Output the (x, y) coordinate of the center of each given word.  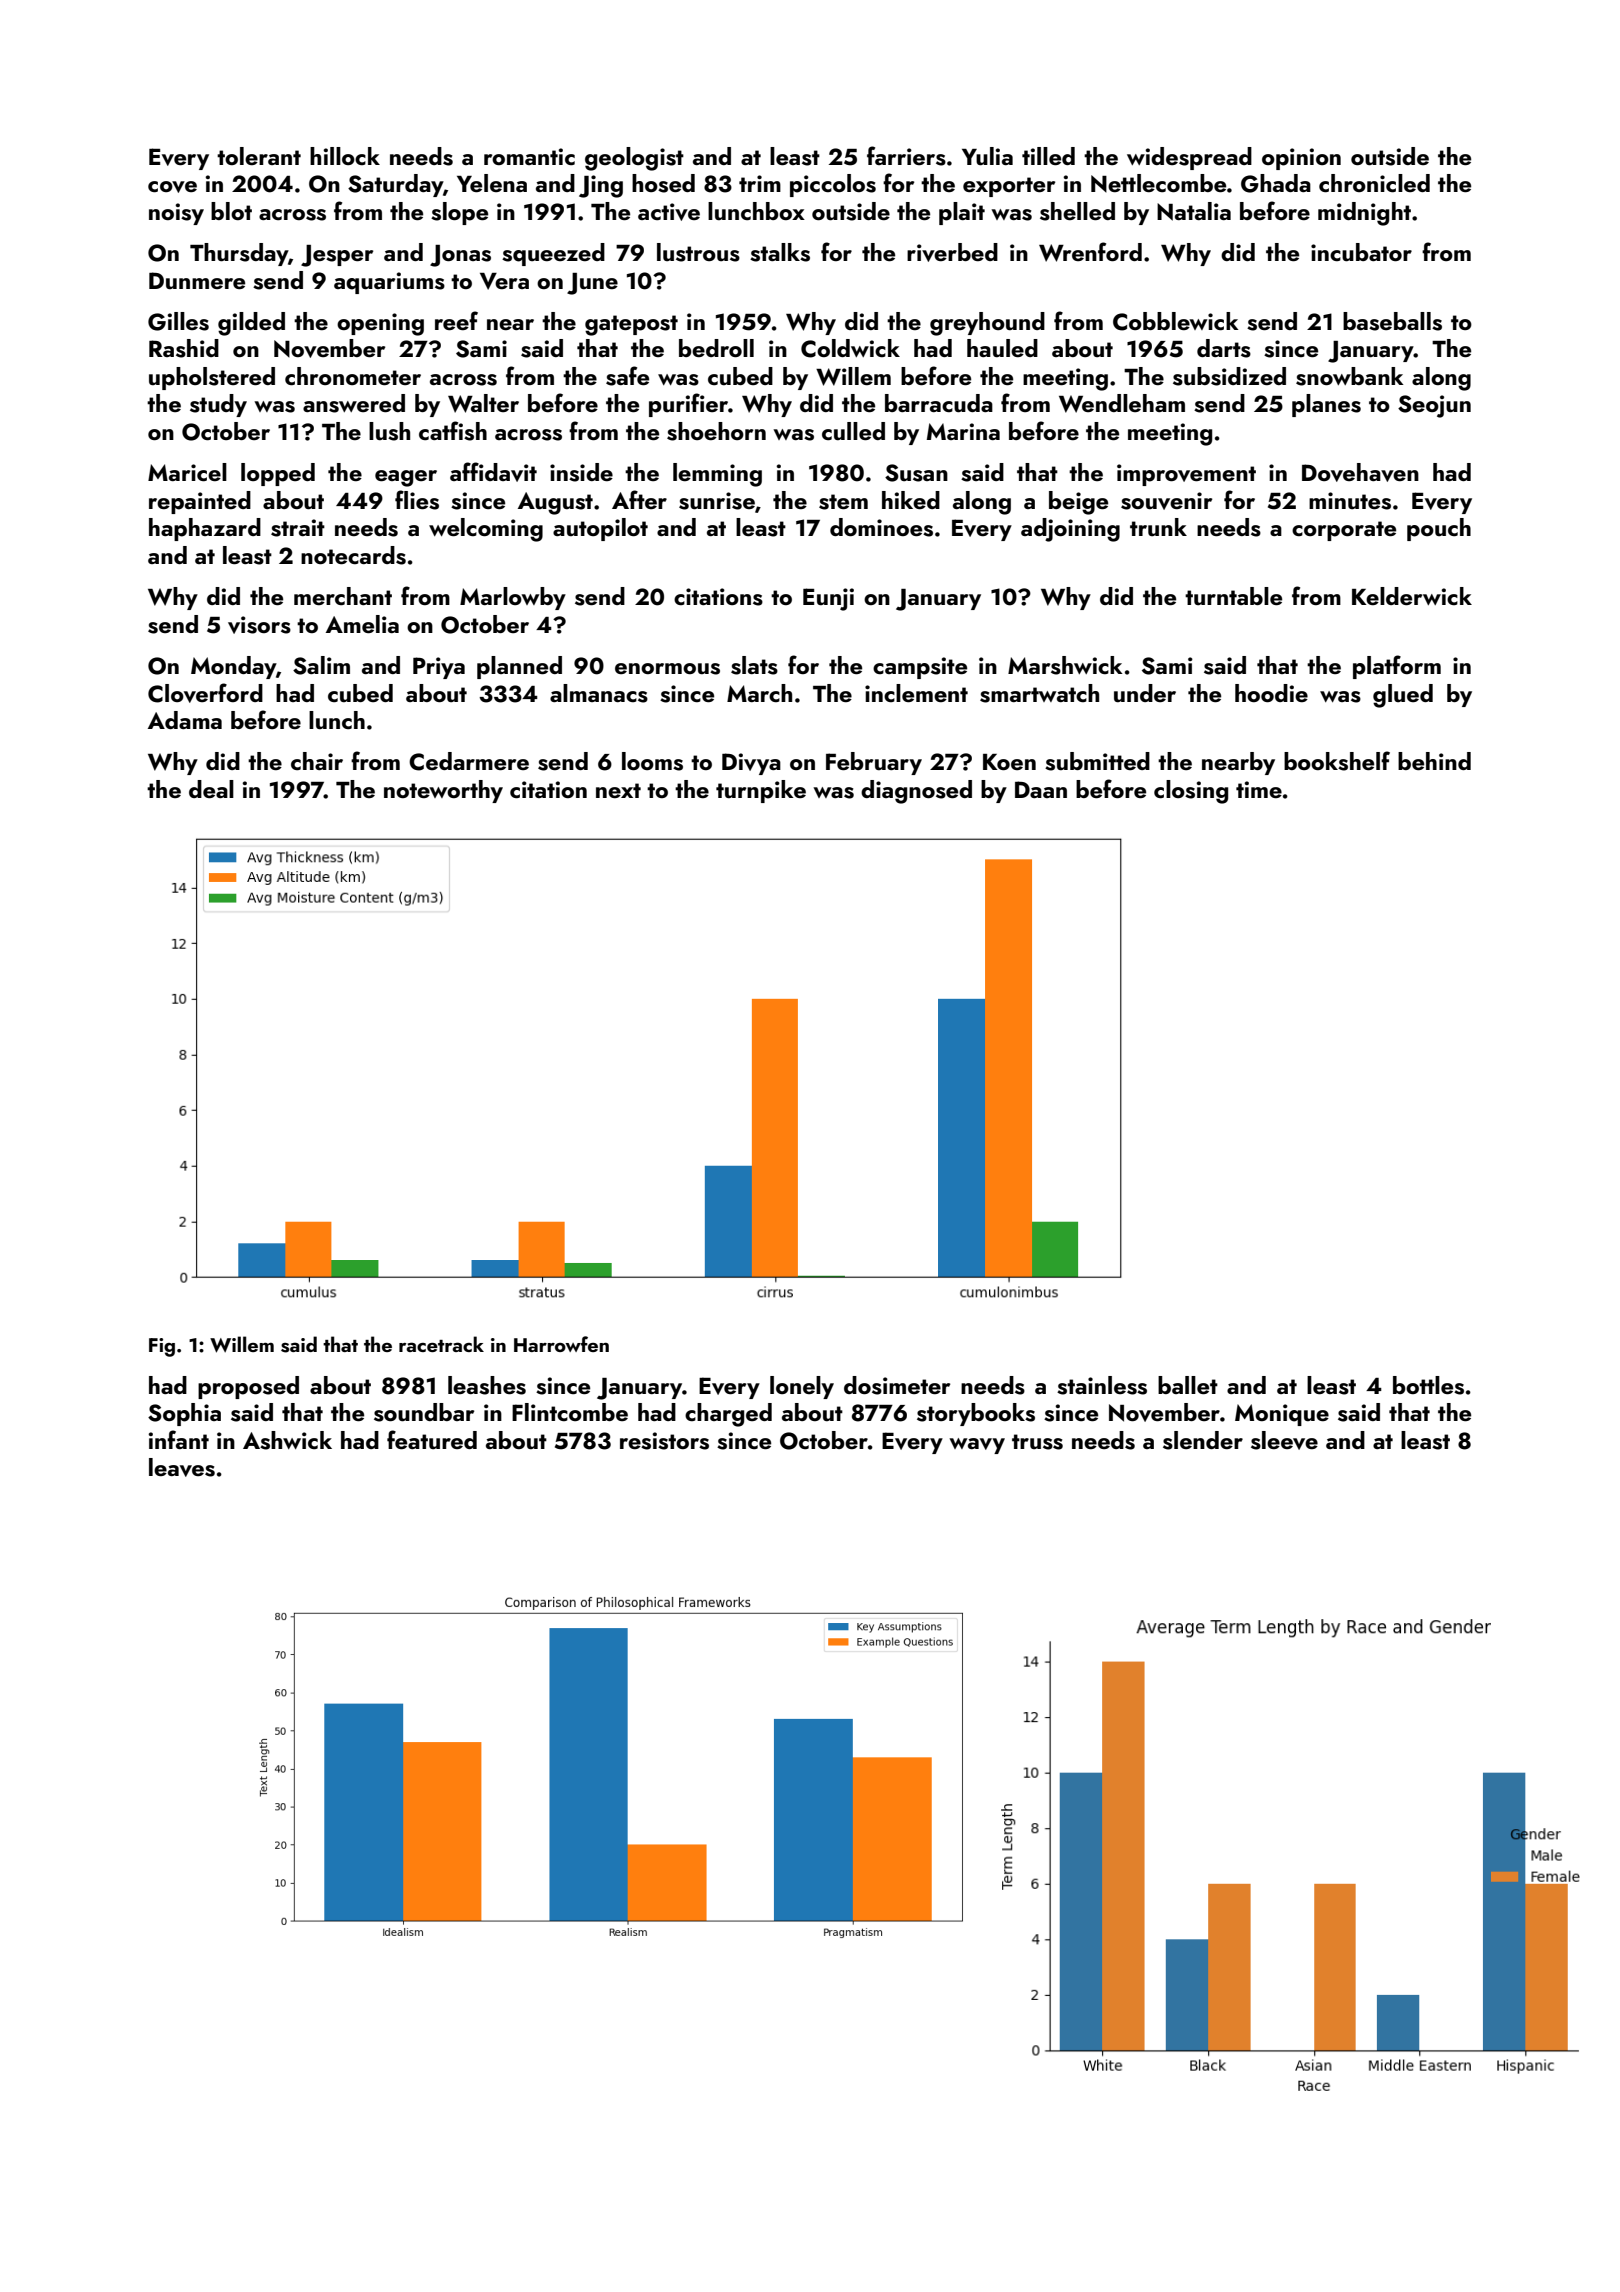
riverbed (952, 252)
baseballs (1392, 321)
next (618, 790)
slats (754, 665)
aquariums (389, 283)
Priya (439, 668)
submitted (1097, 761)
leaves (182, 1467)
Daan (1041, 789)
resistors (664, 1441)
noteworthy (443, 791)
